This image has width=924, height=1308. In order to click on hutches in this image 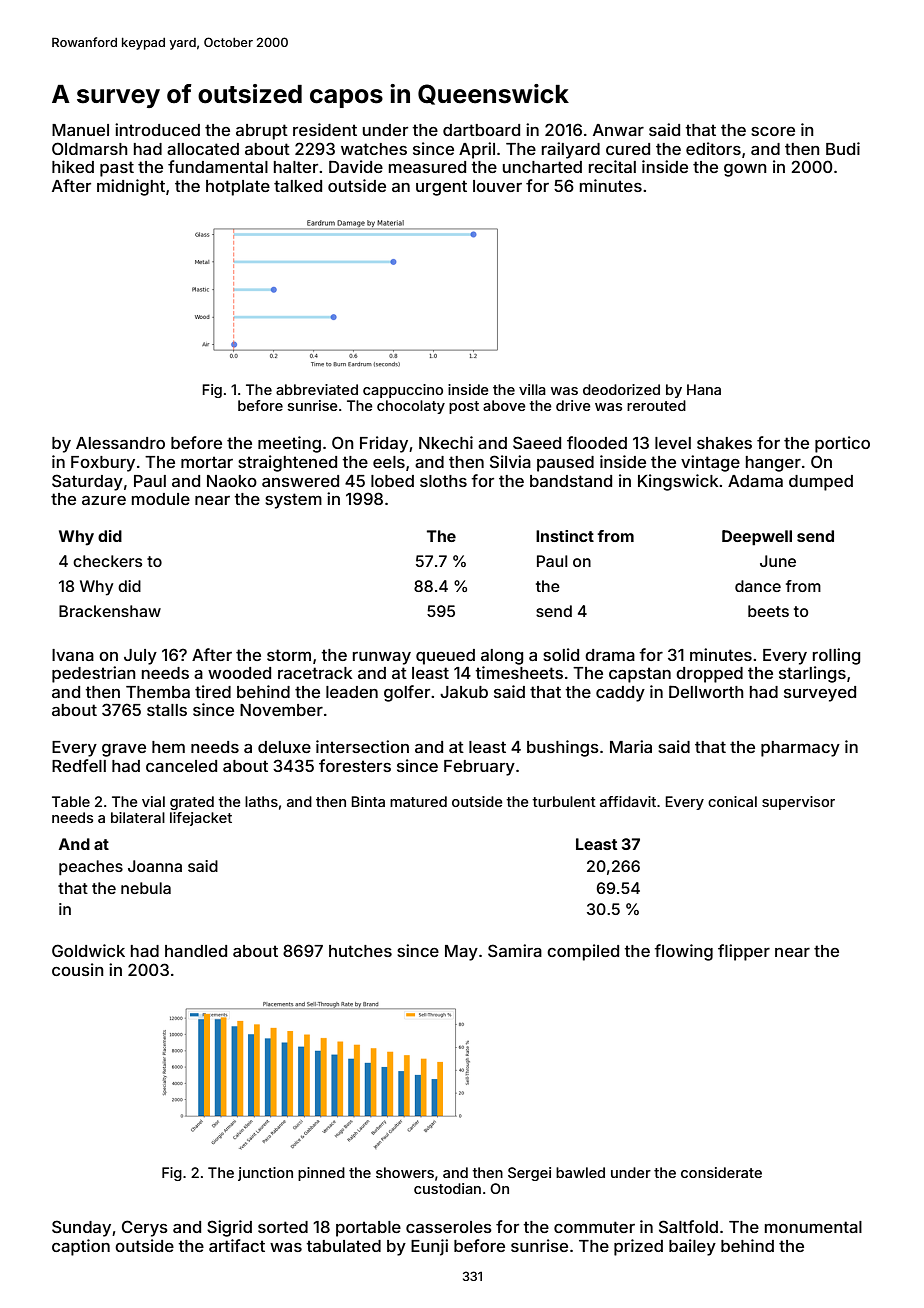, I will do `click(360, 951)`.
